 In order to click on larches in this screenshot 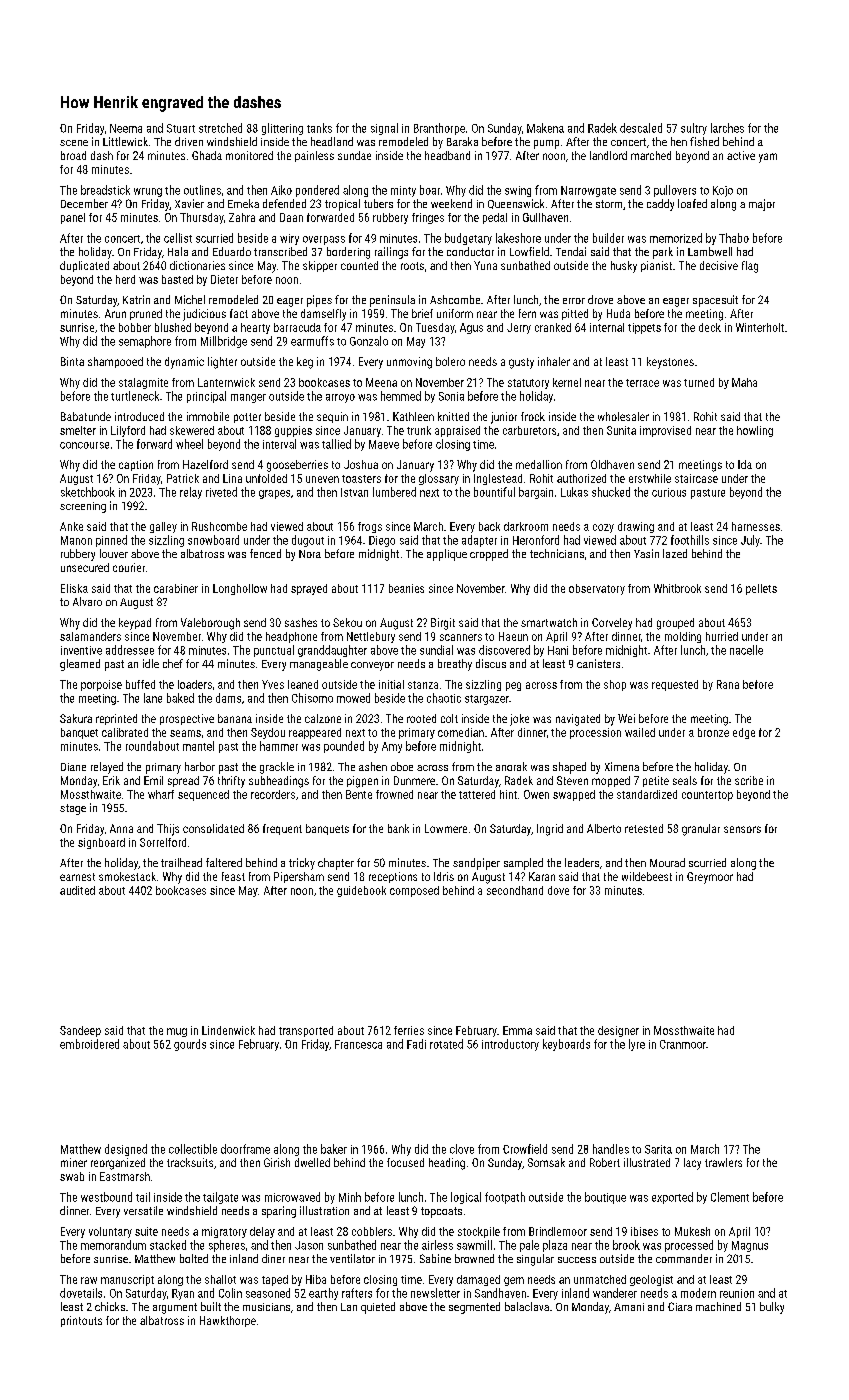, I will do `click(727, 128)`.
